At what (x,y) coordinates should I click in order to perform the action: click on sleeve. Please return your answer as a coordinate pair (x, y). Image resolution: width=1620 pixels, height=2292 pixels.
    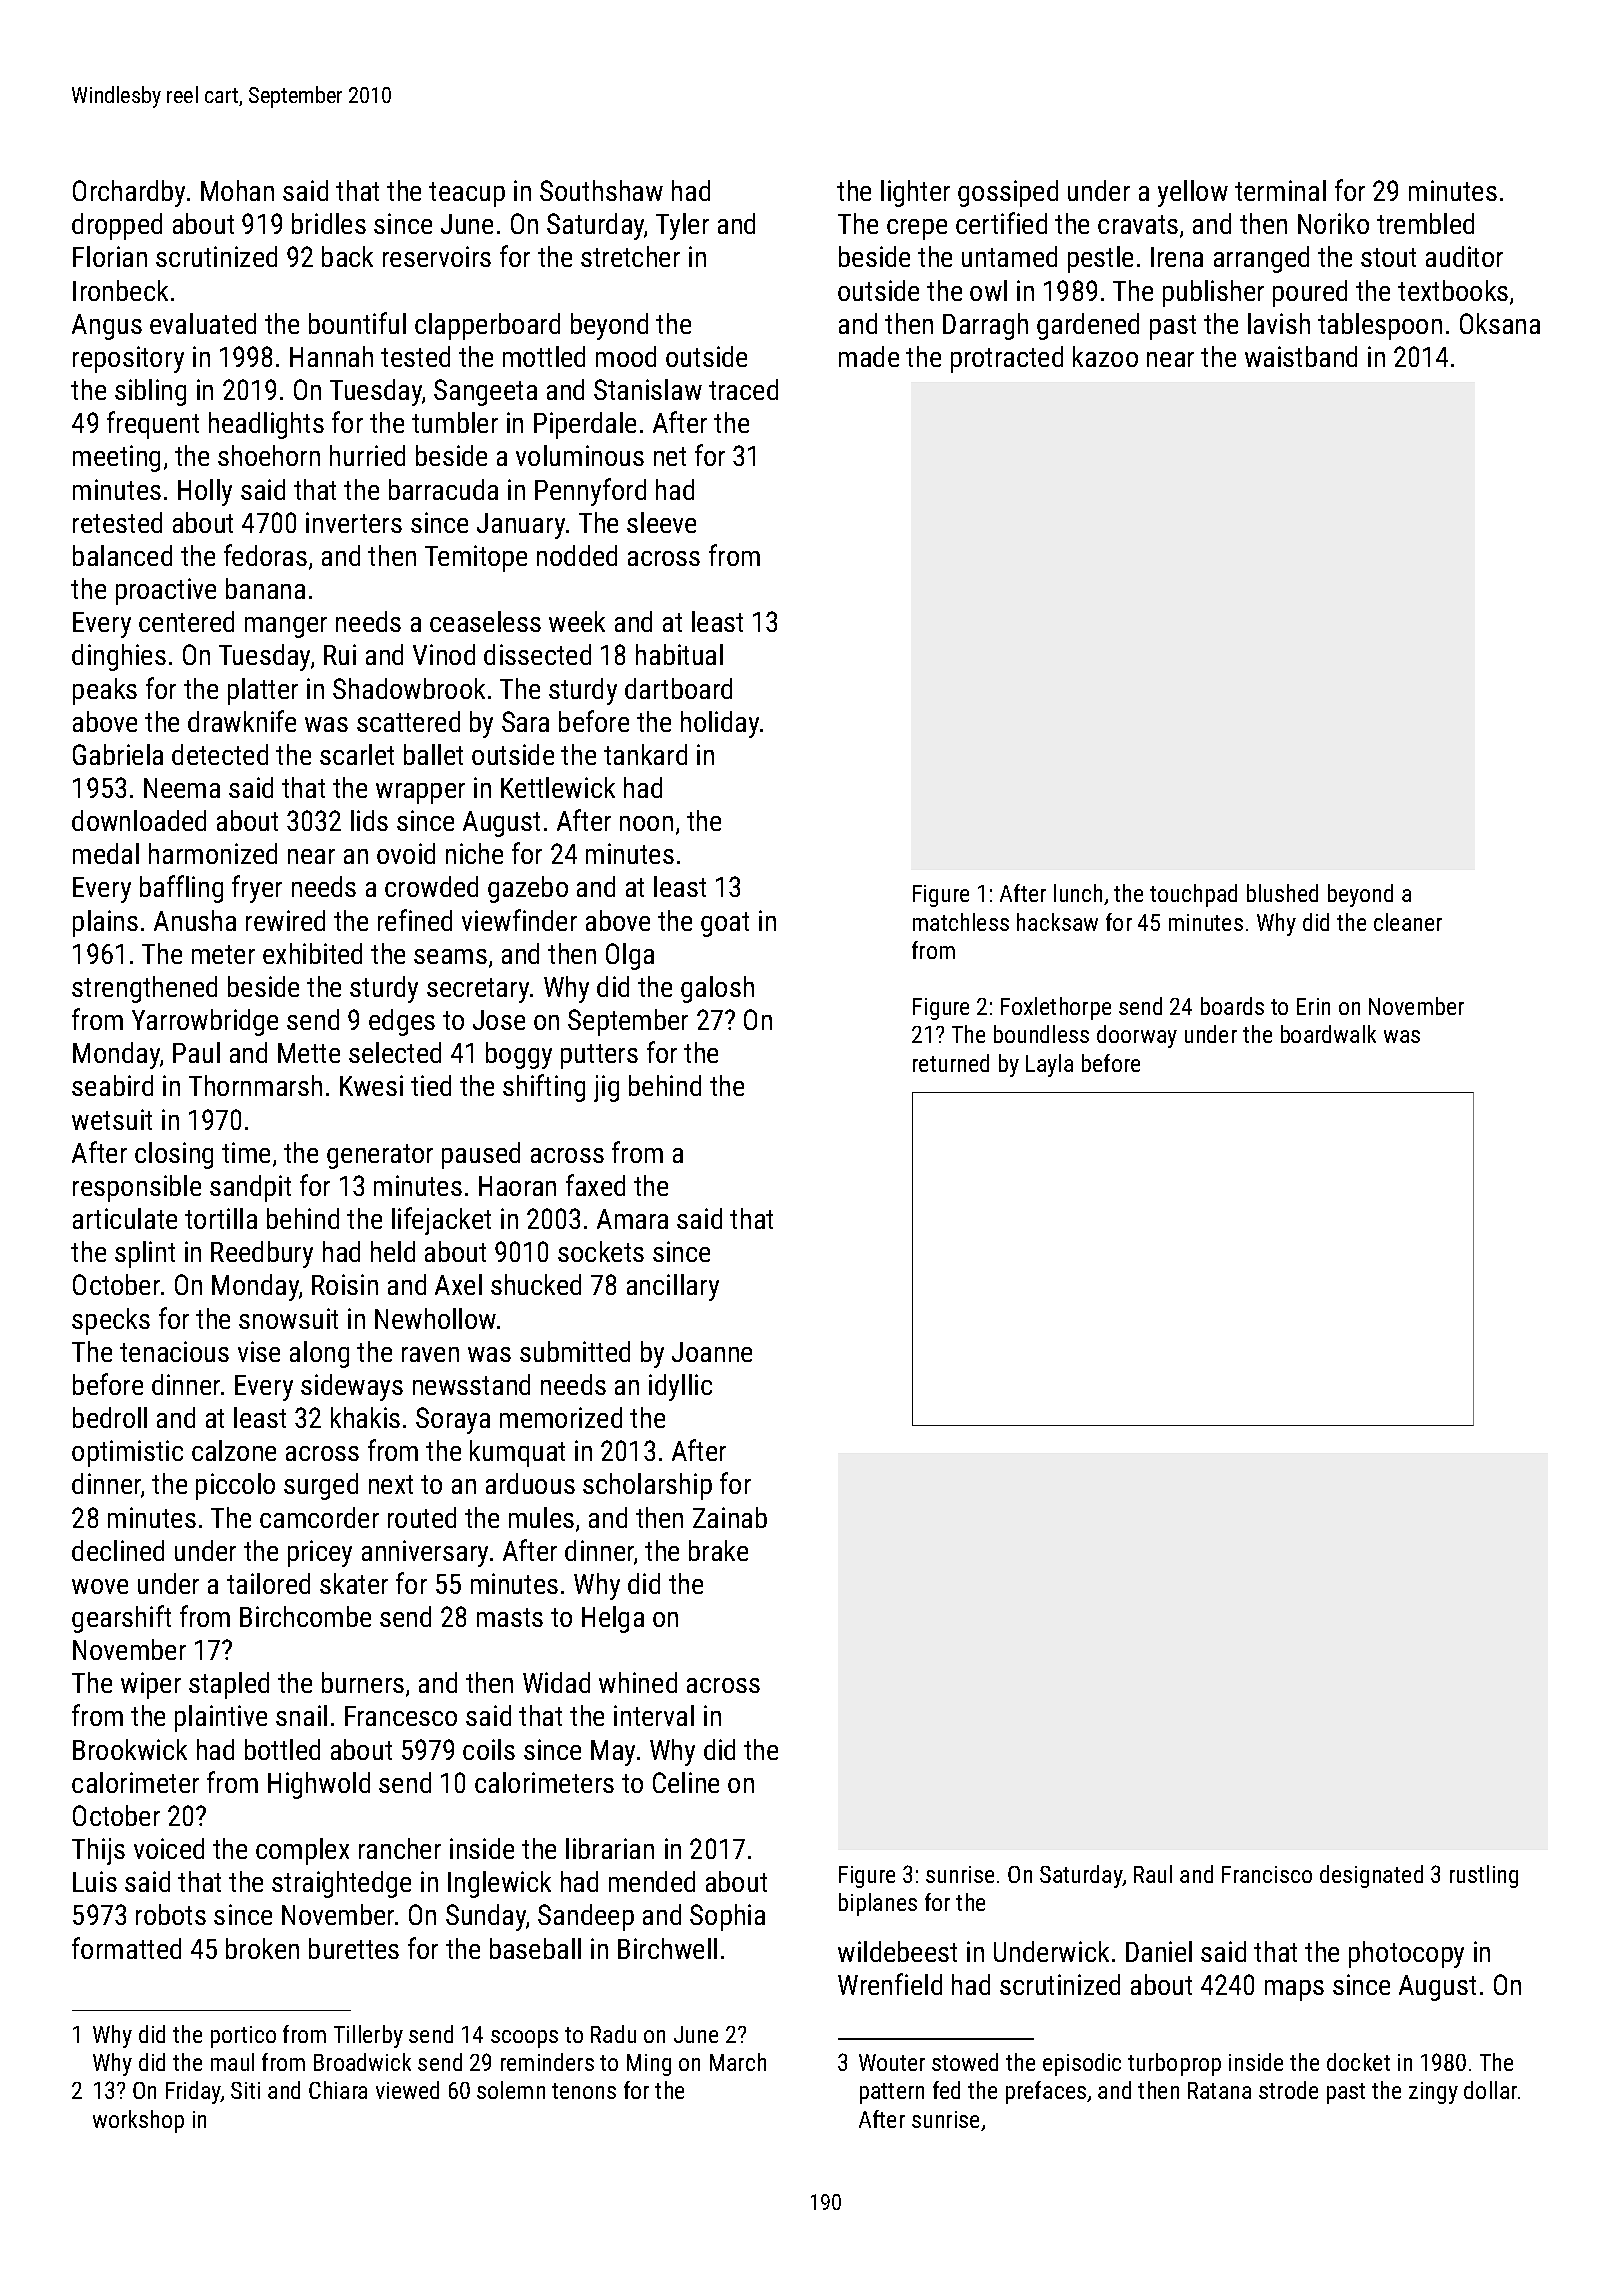
    Looking at the image, I should click on (661, 522).
